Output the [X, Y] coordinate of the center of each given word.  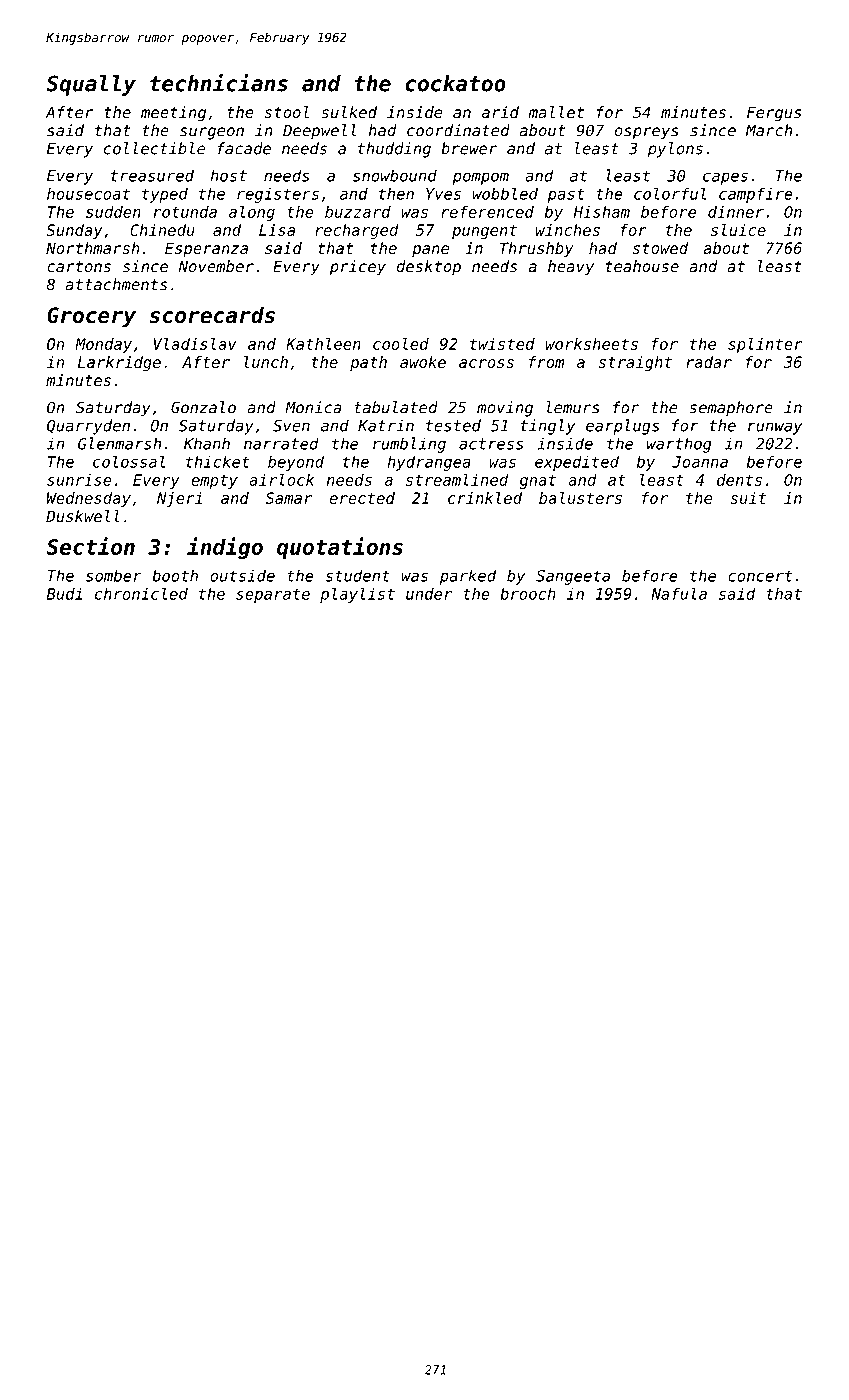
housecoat [88, 194]
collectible [155, 148]
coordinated [458, 130]
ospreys [647, 133]
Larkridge [119, 364]
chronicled [141, 593]
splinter [765, 345]
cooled [401, 343]
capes [725, 178]
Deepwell [320, 132]
